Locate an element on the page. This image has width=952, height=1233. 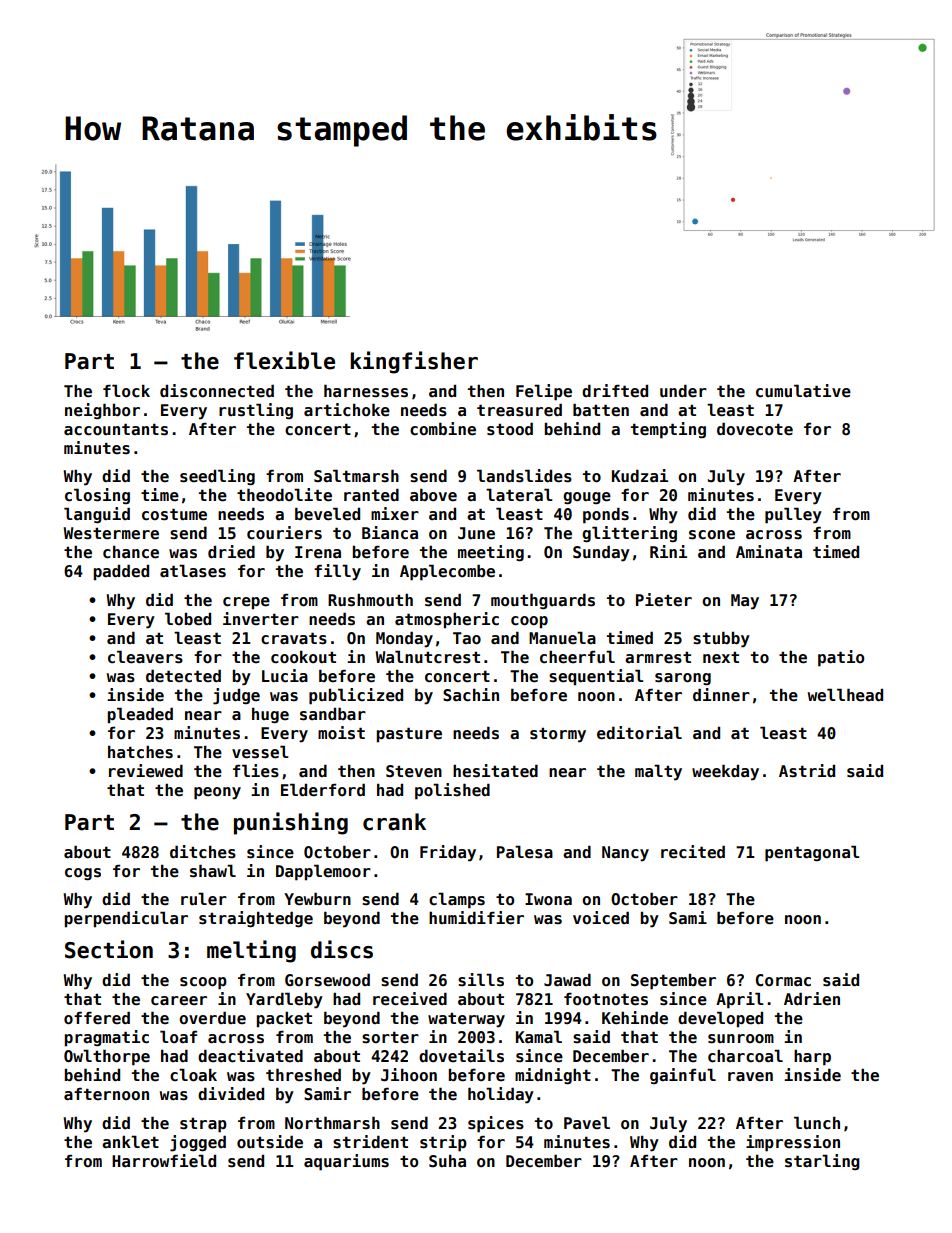
Walnutcrest is located at coordinates (427, 657).
